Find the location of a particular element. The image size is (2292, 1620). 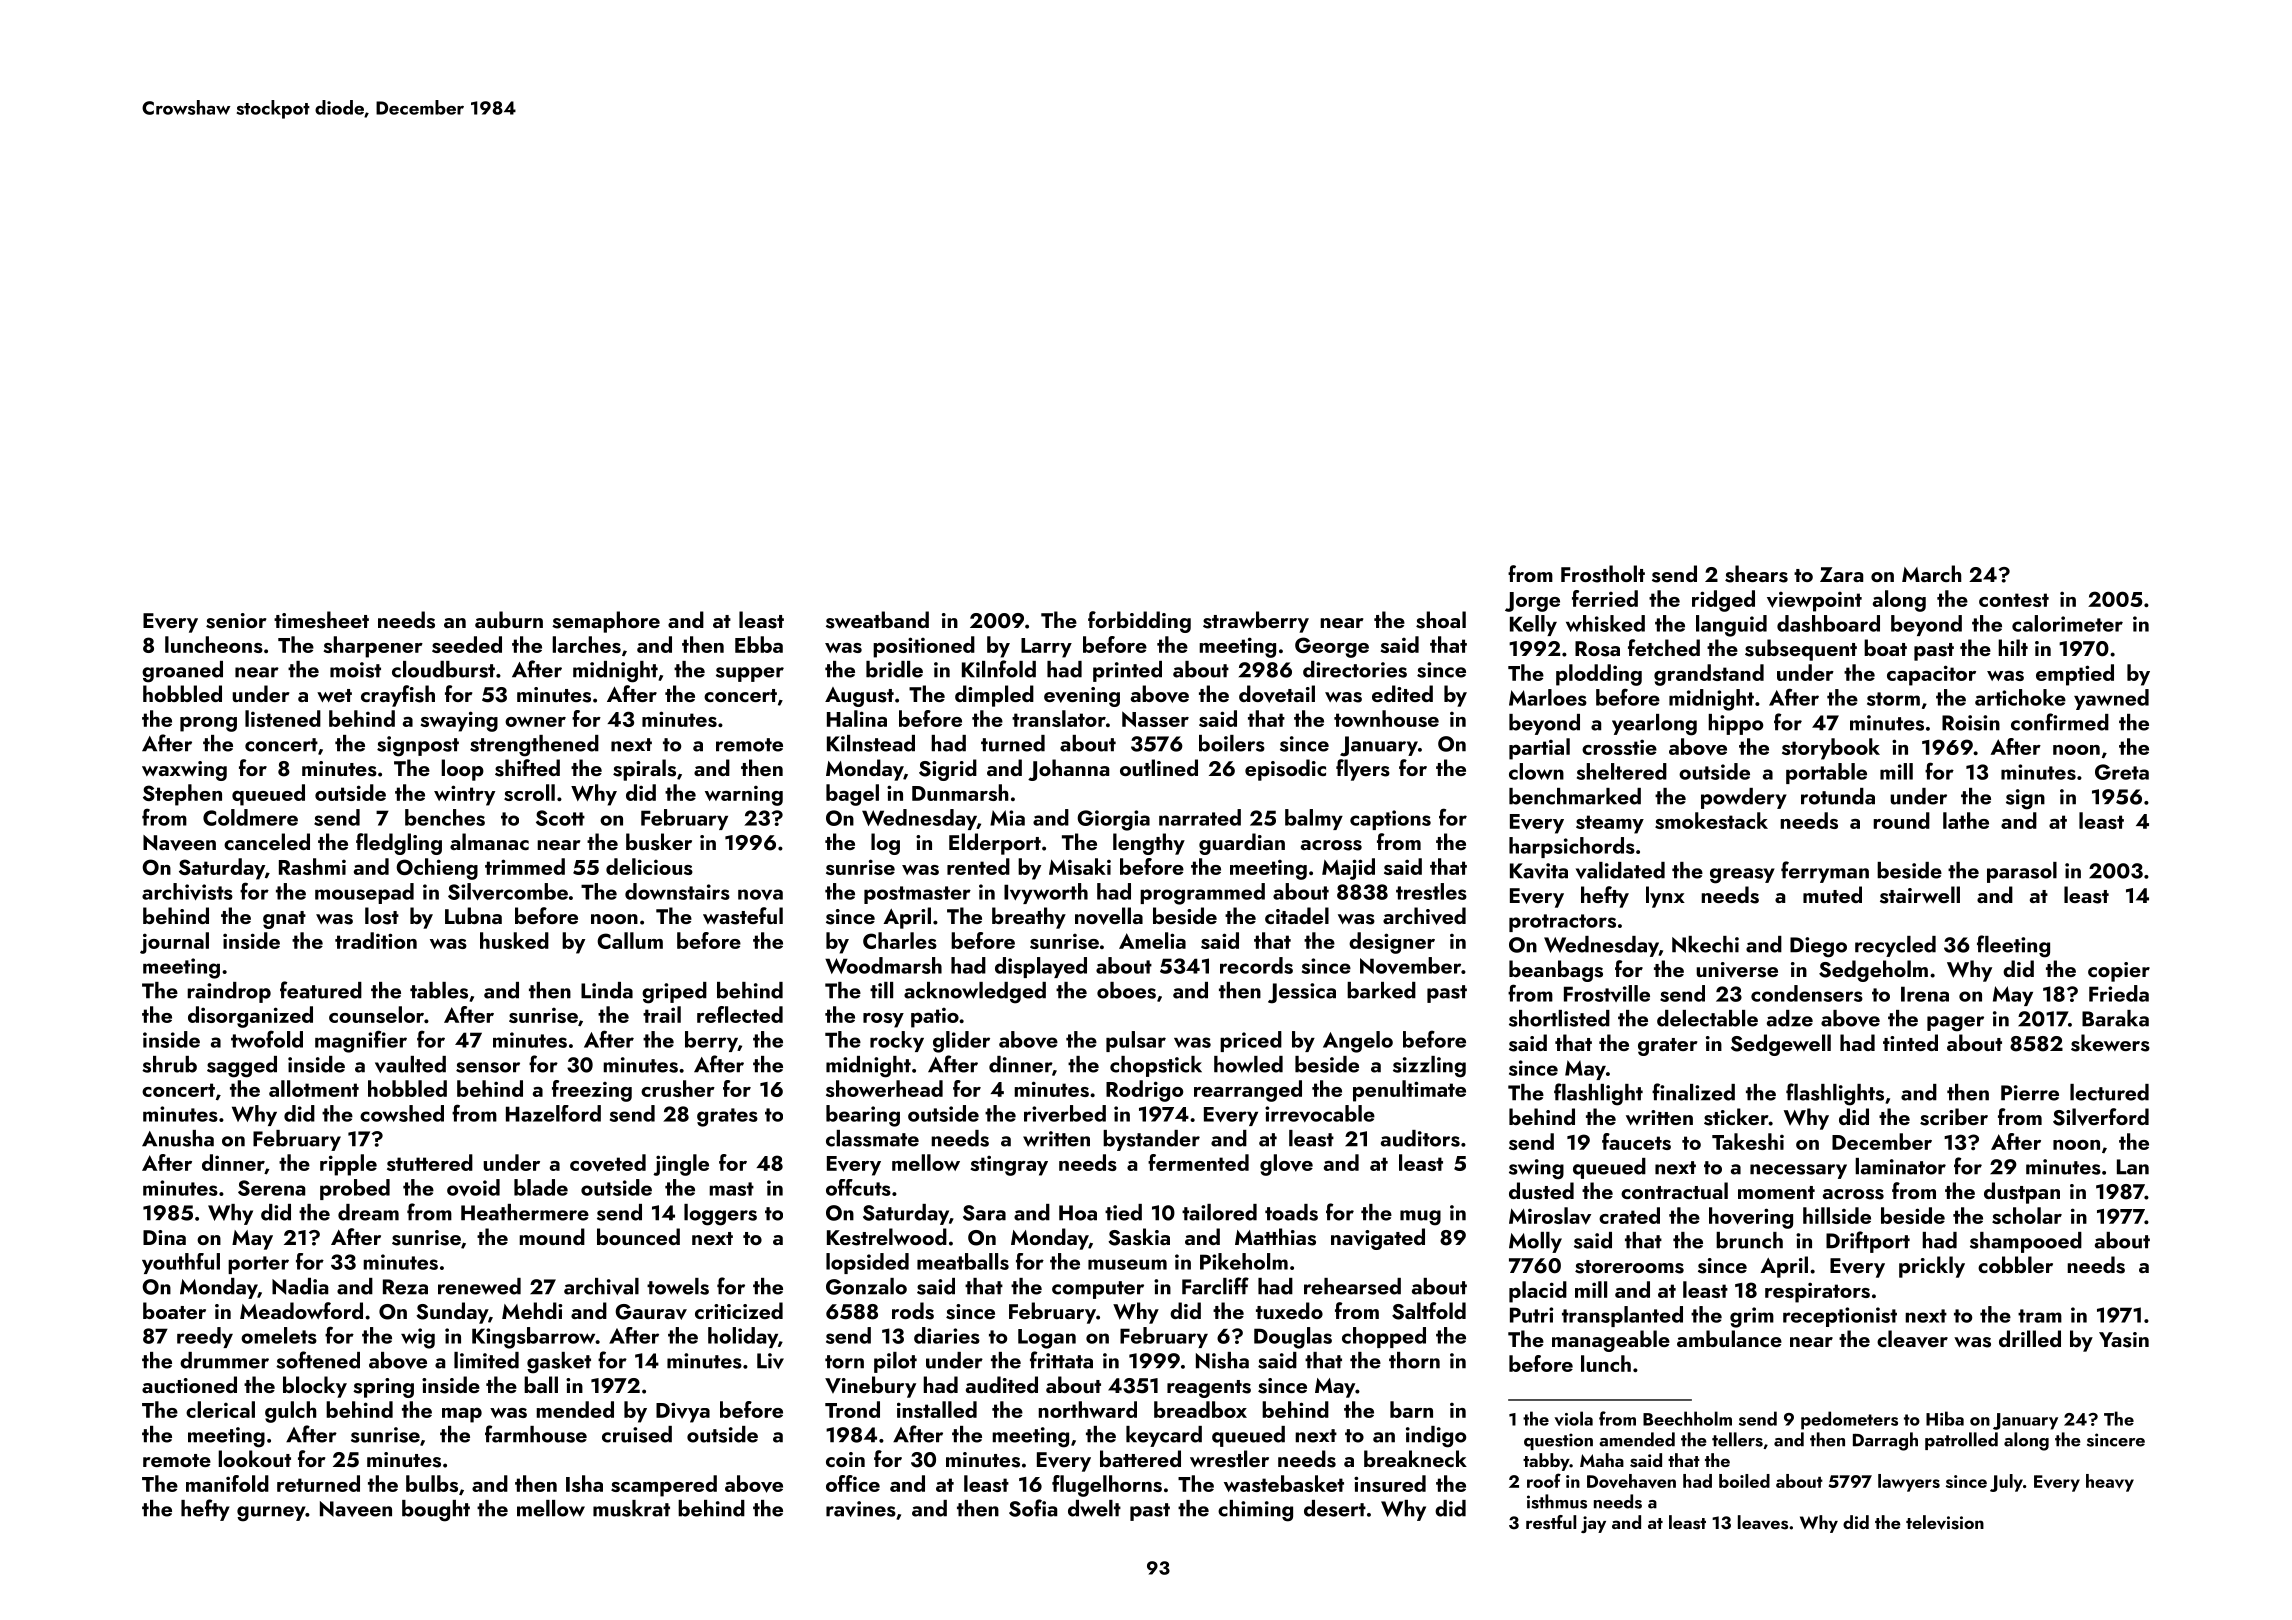

journal is located at coordinates (174, 943).
